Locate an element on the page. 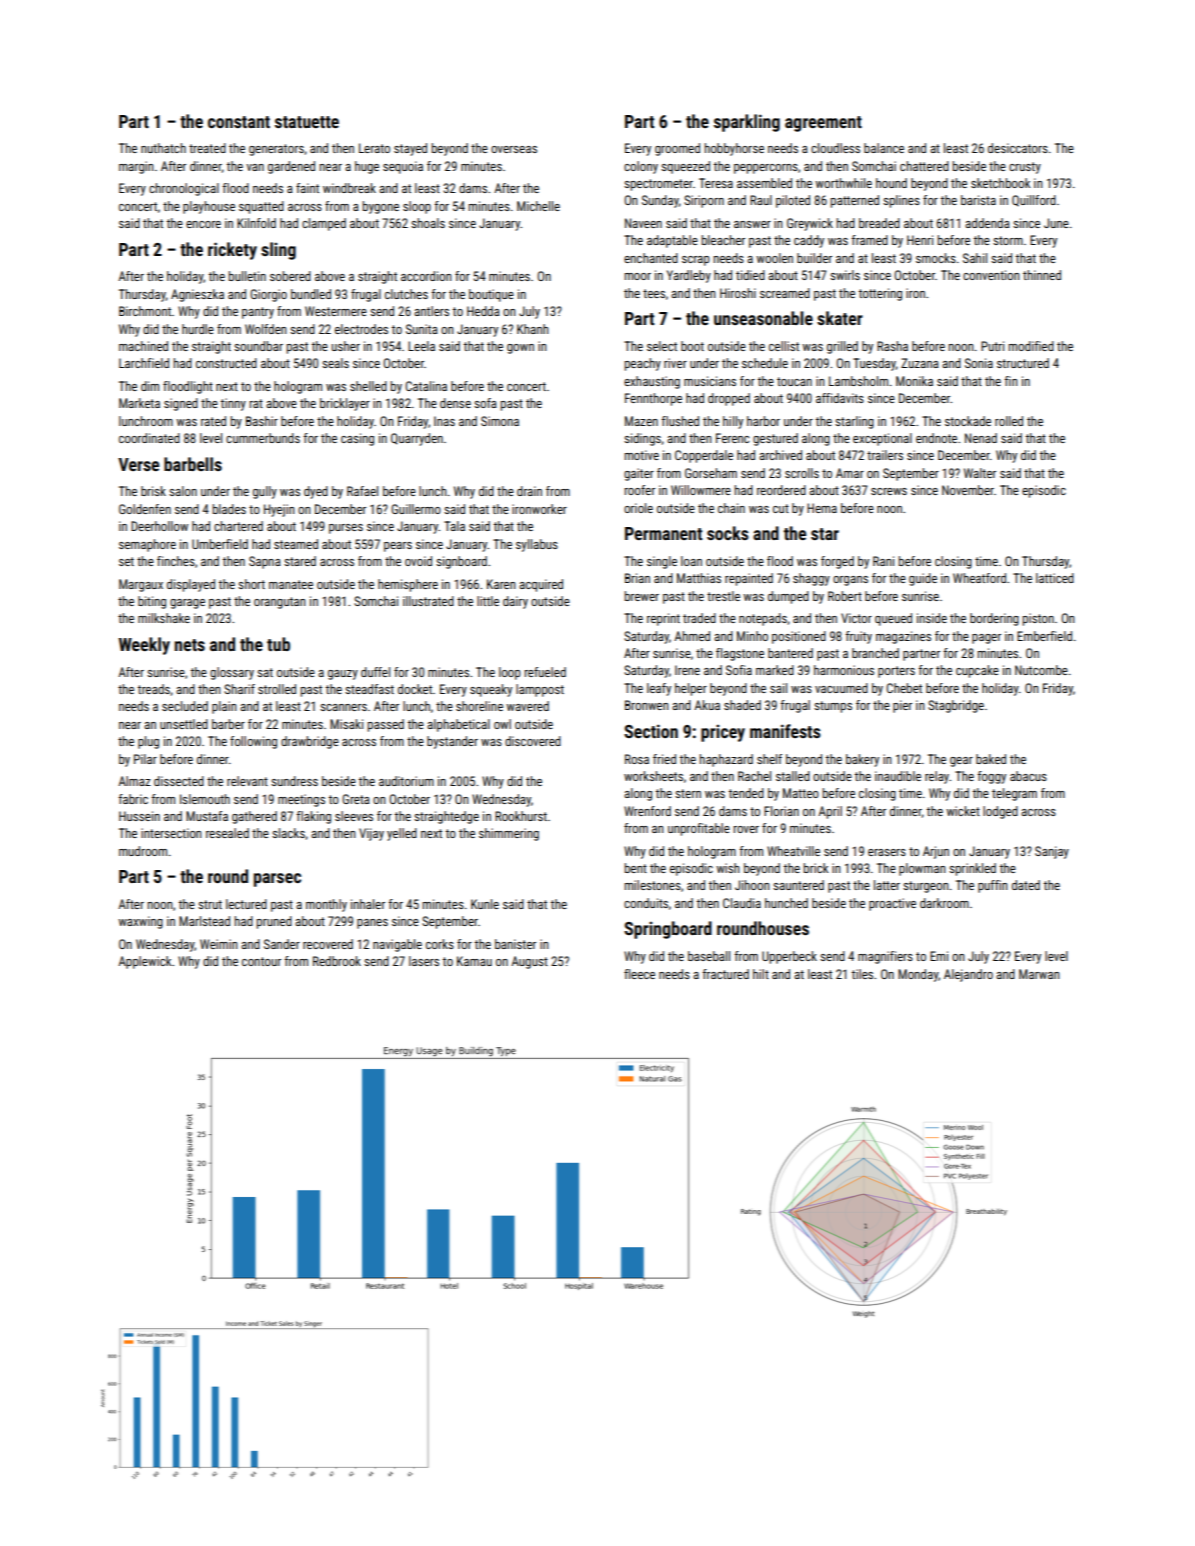  Putri is located at coordinates (992, 346).
